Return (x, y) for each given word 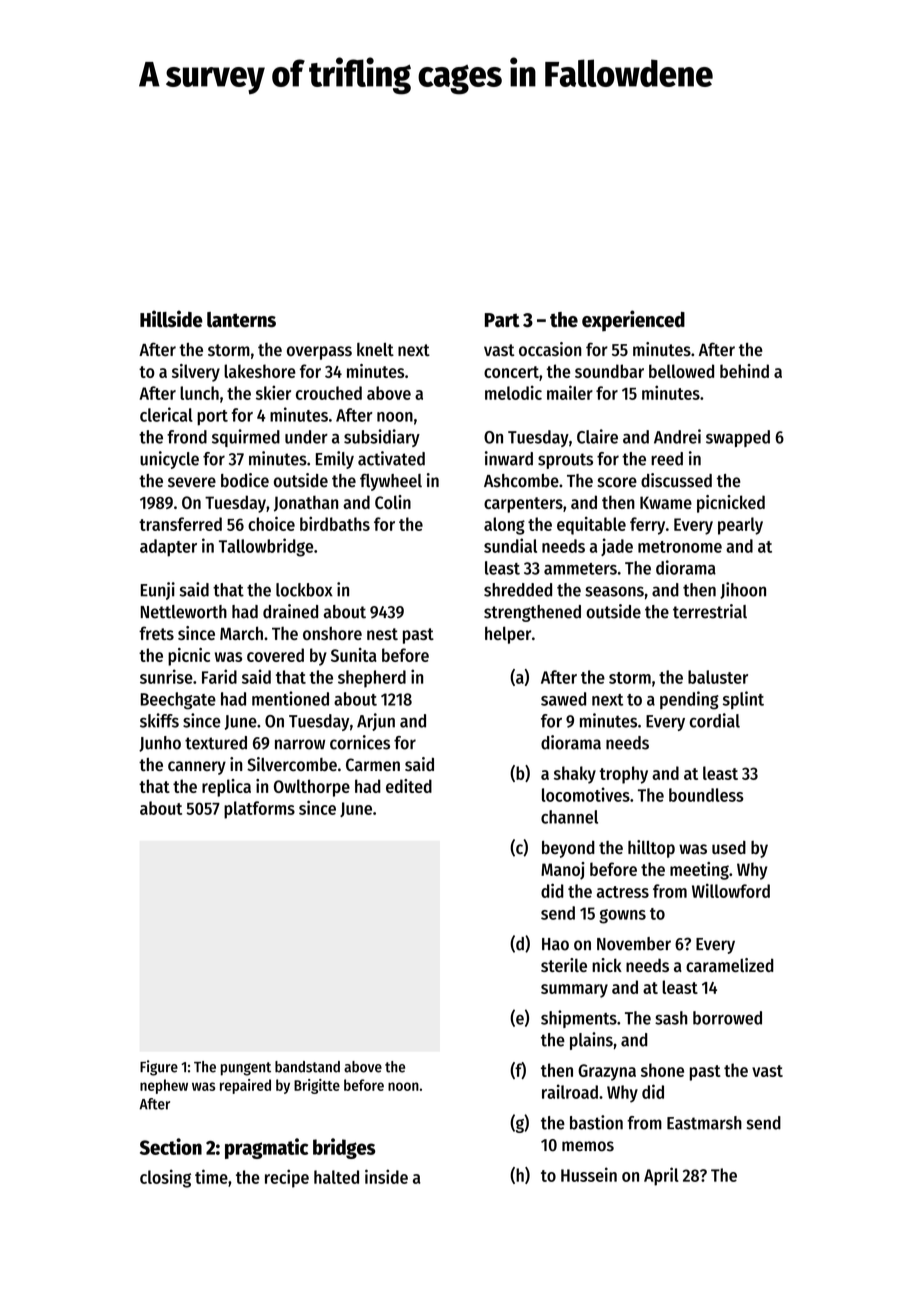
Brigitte (317, 1086)
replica (226, 788)
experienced (633, 321)
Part (502, 320)
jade (617, 547)
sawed (563, 699)
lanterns (241, 320)
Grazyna (607, 1072)
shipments (579, 1019)
